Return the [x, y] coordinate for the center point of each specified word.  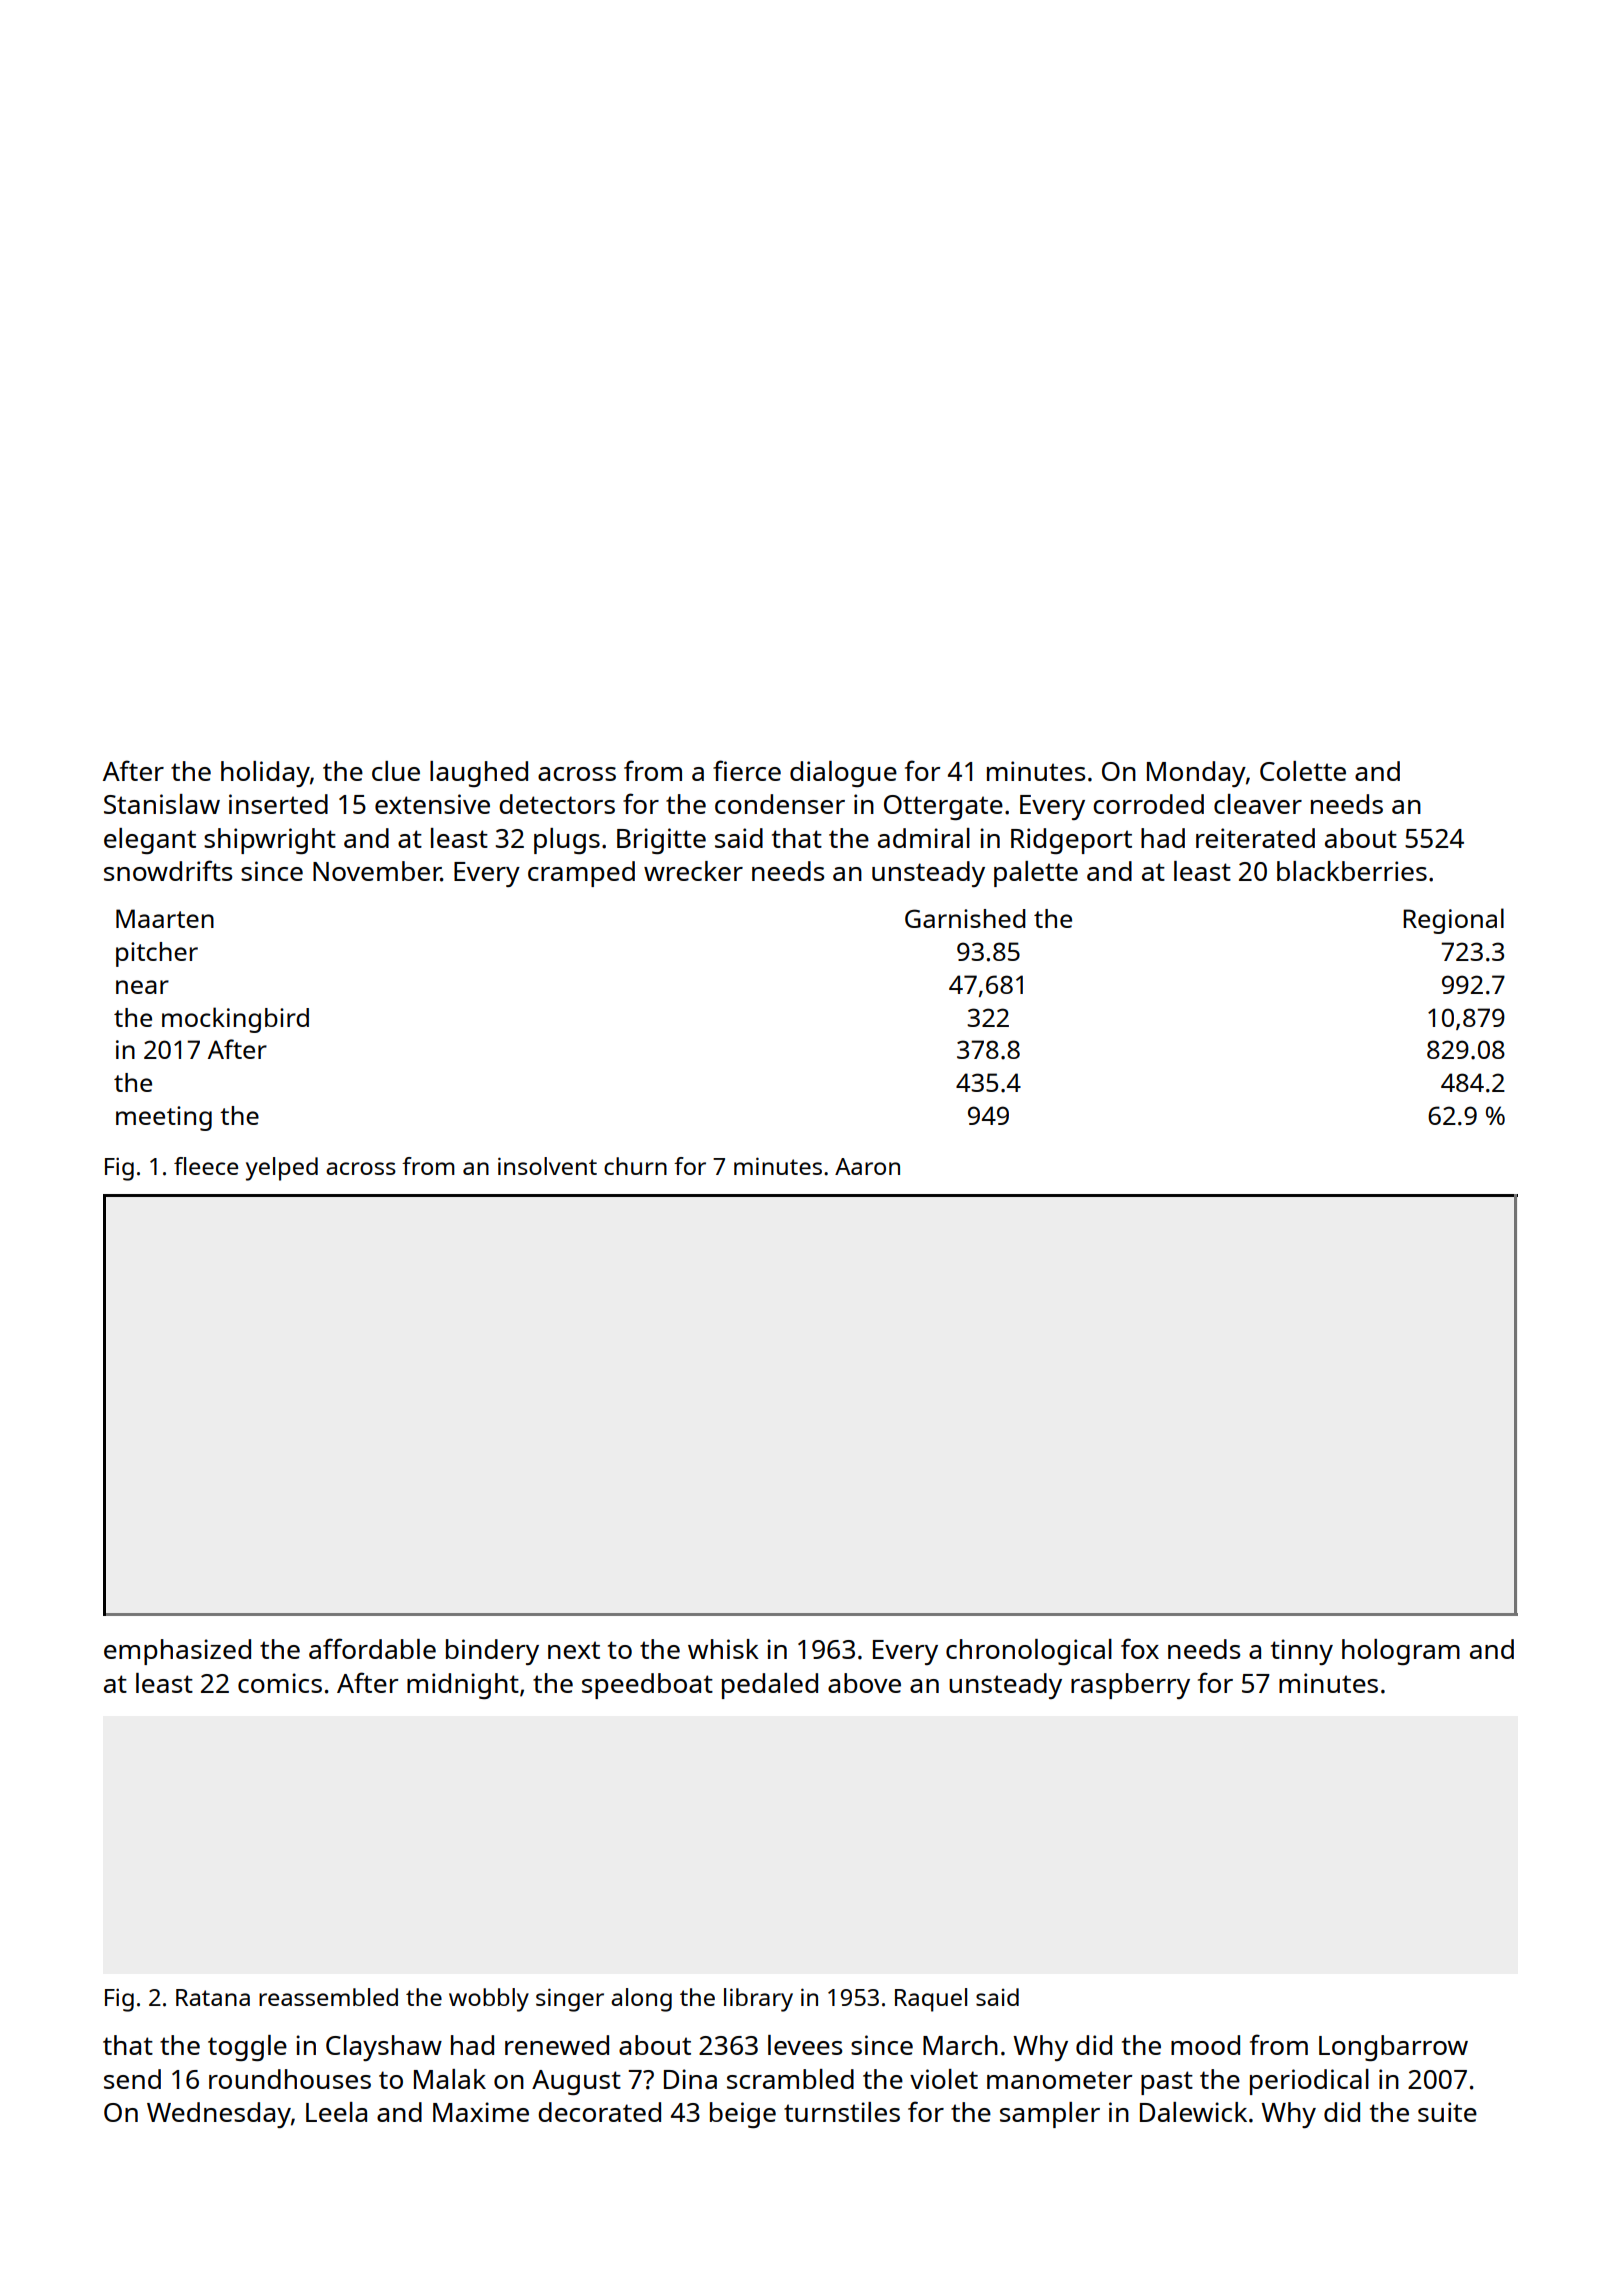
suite [1447, 2112]
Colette [1303, 771]
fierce [747, 770]
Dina [690, 2079]
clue [396, 771]
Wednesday [219, 2115]
